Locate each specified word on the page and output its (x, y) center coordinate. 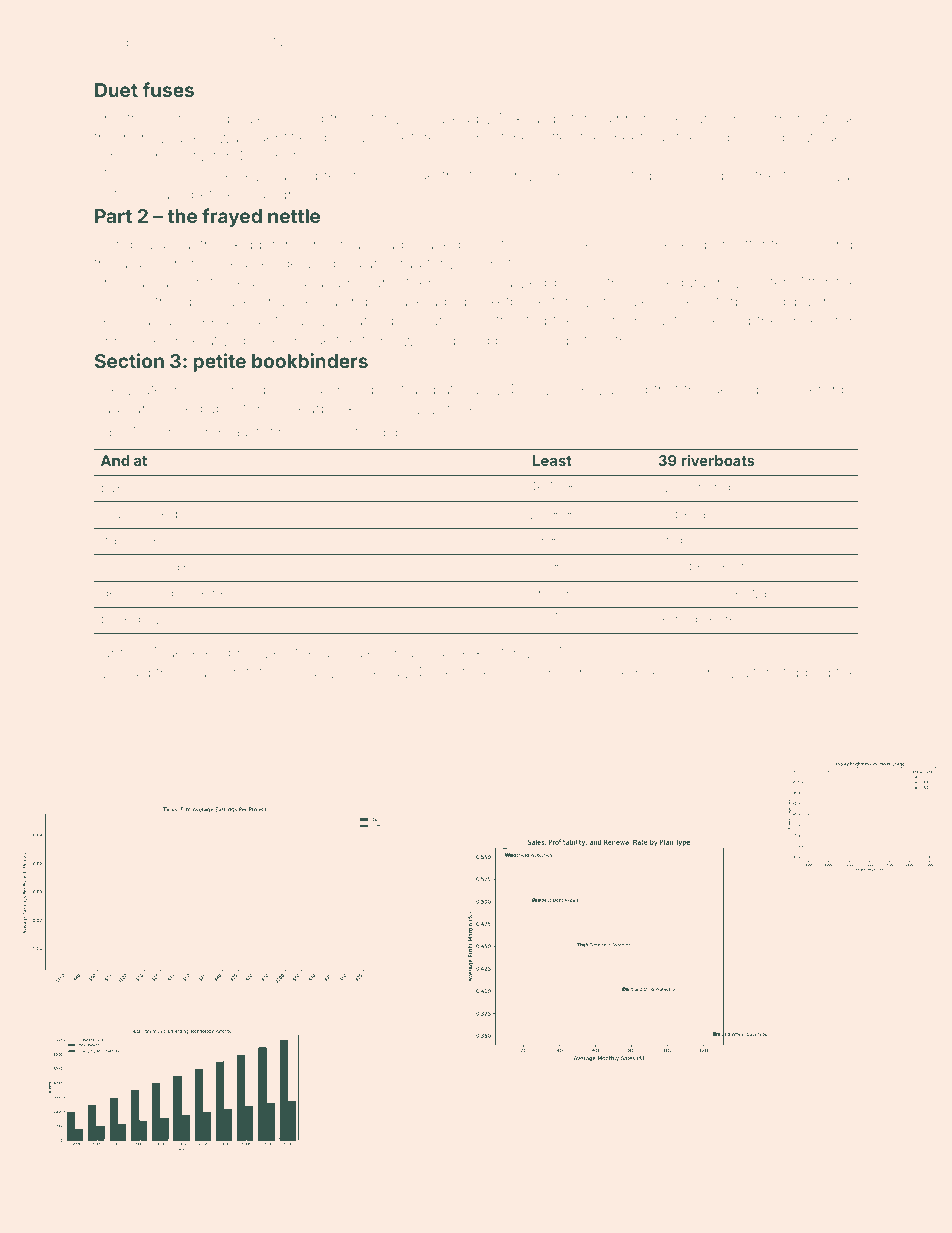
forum (802, 175)
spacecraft (218, 673)
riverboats (718, 460)
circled (183, 175)
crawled (519, 282)
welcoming (694, 488)
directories (463, 672)
